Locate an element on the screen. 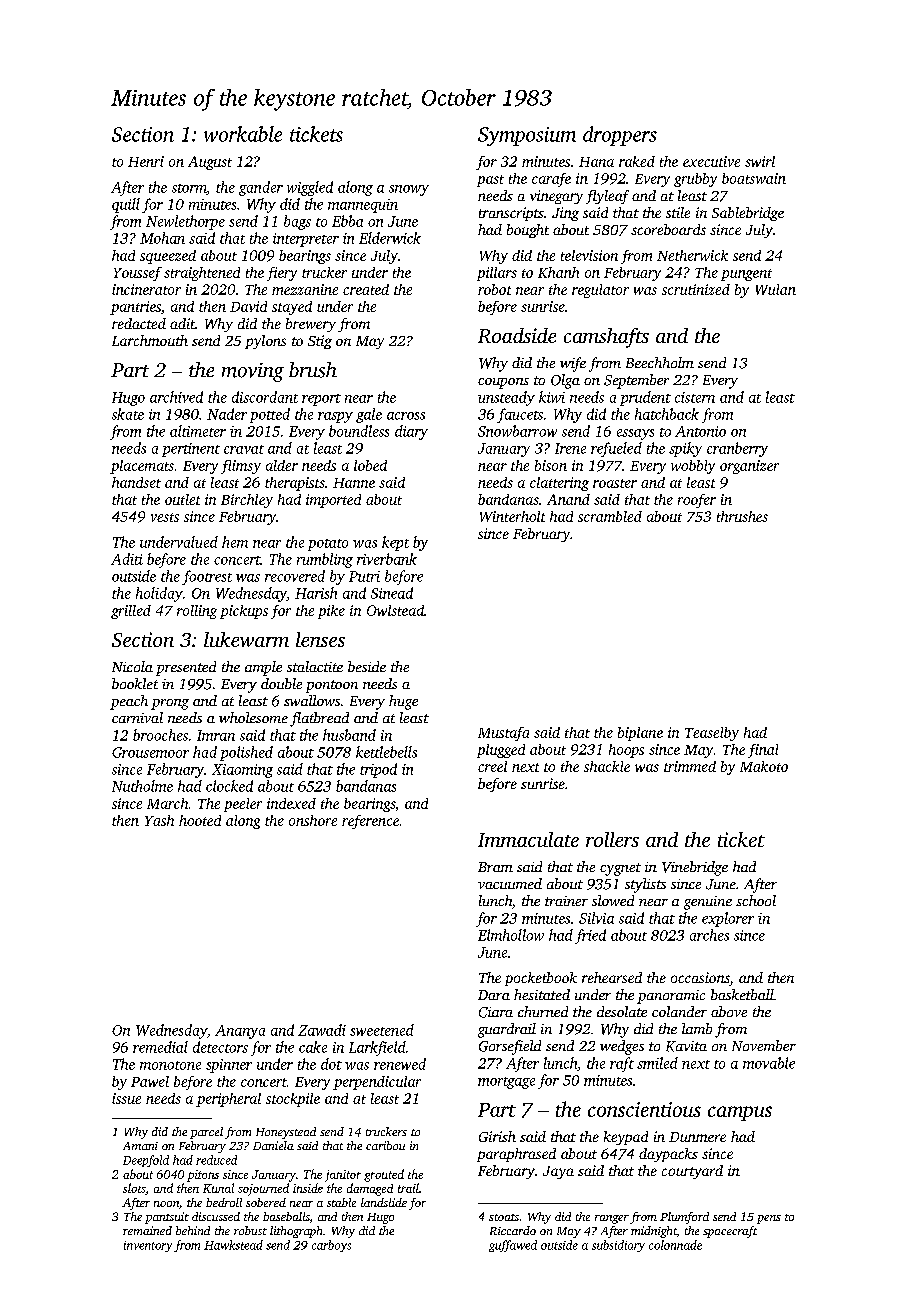 This screenshot has width=908, height=1316. renewed is located at coordinates (400, 1064).
